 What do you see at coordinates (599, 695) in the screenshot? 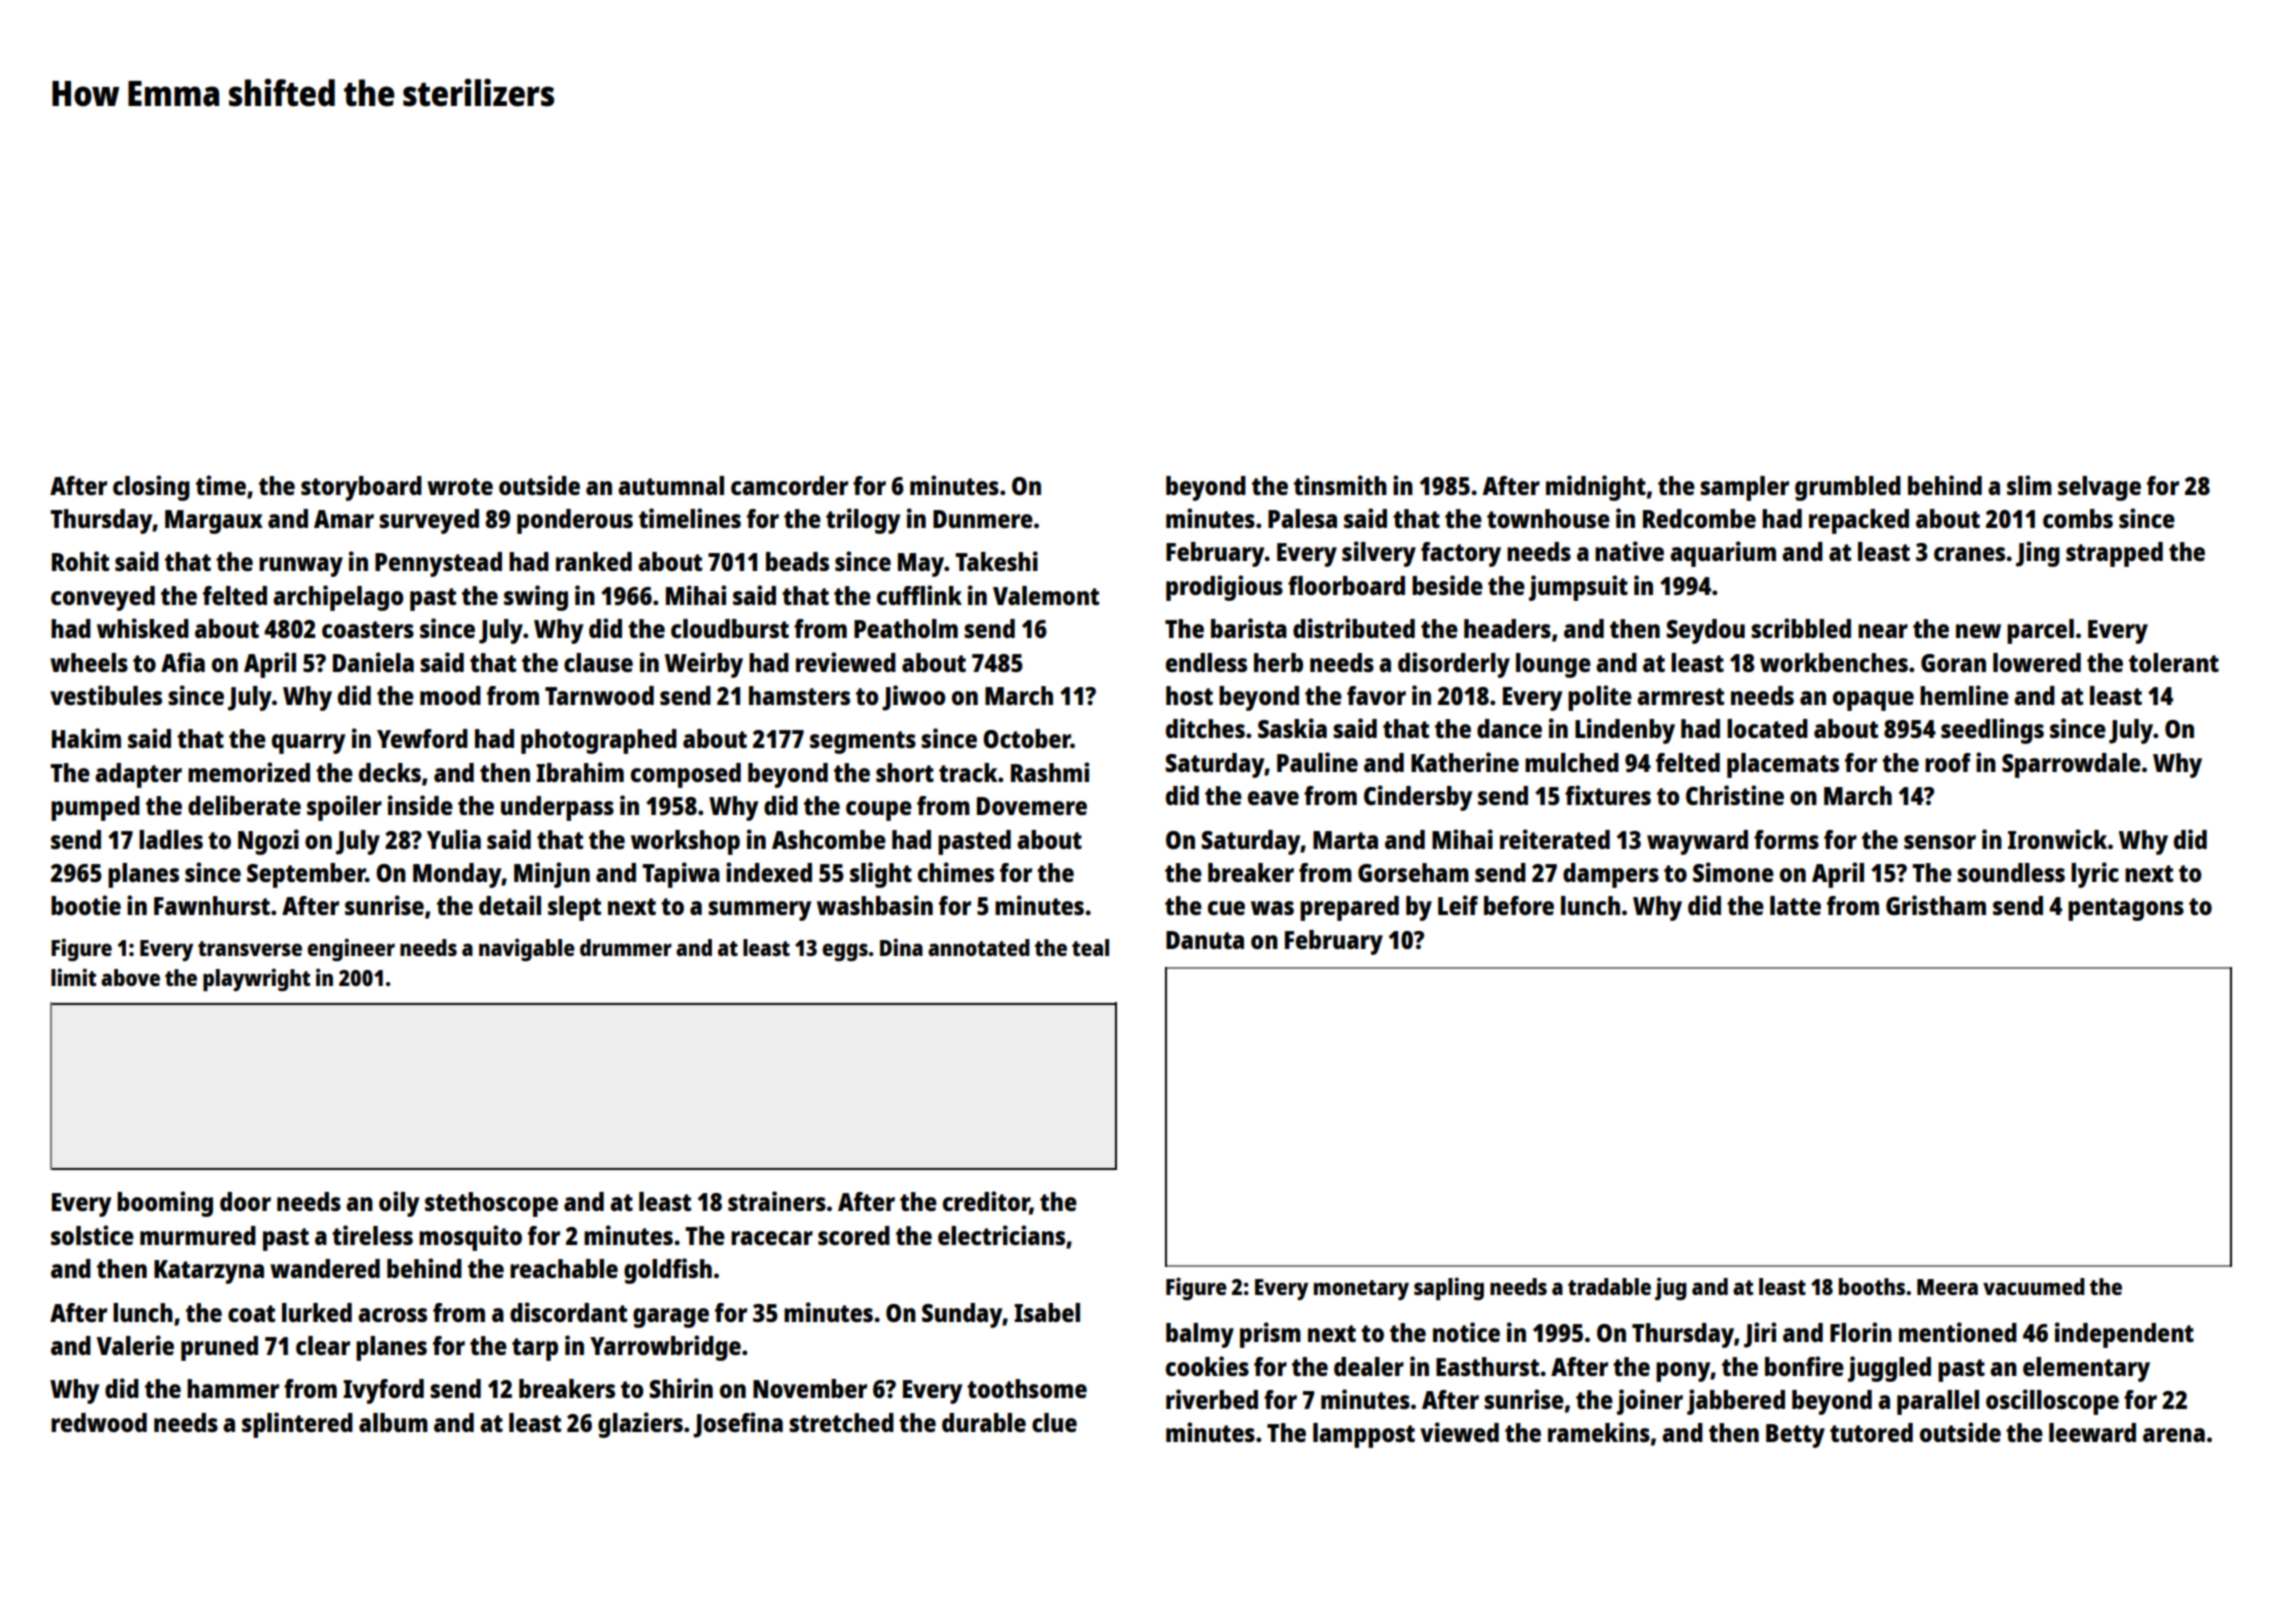
I see `Tarnwood` at bounding box center [599, 695].
